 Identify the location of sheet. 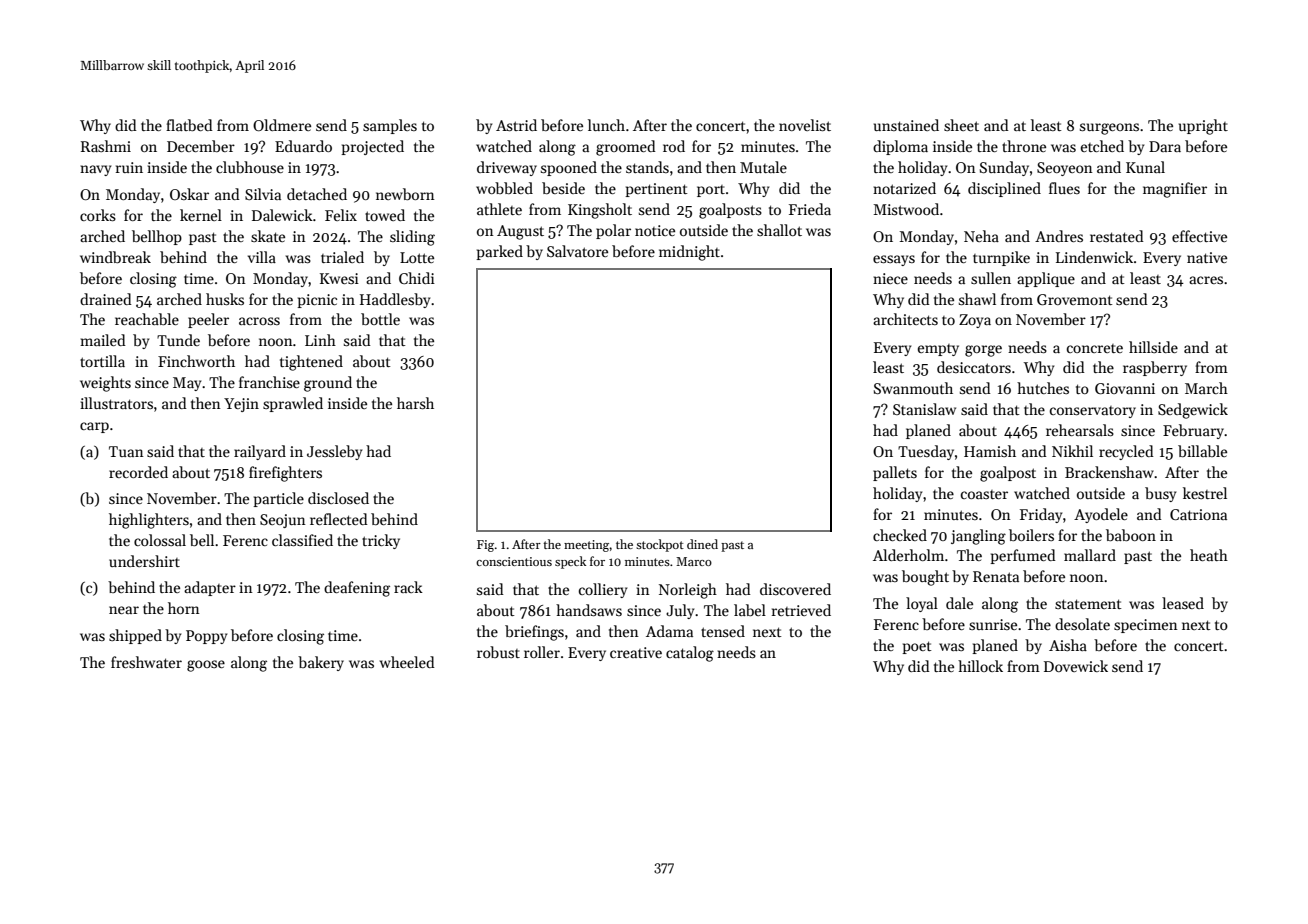
(961, 125).
